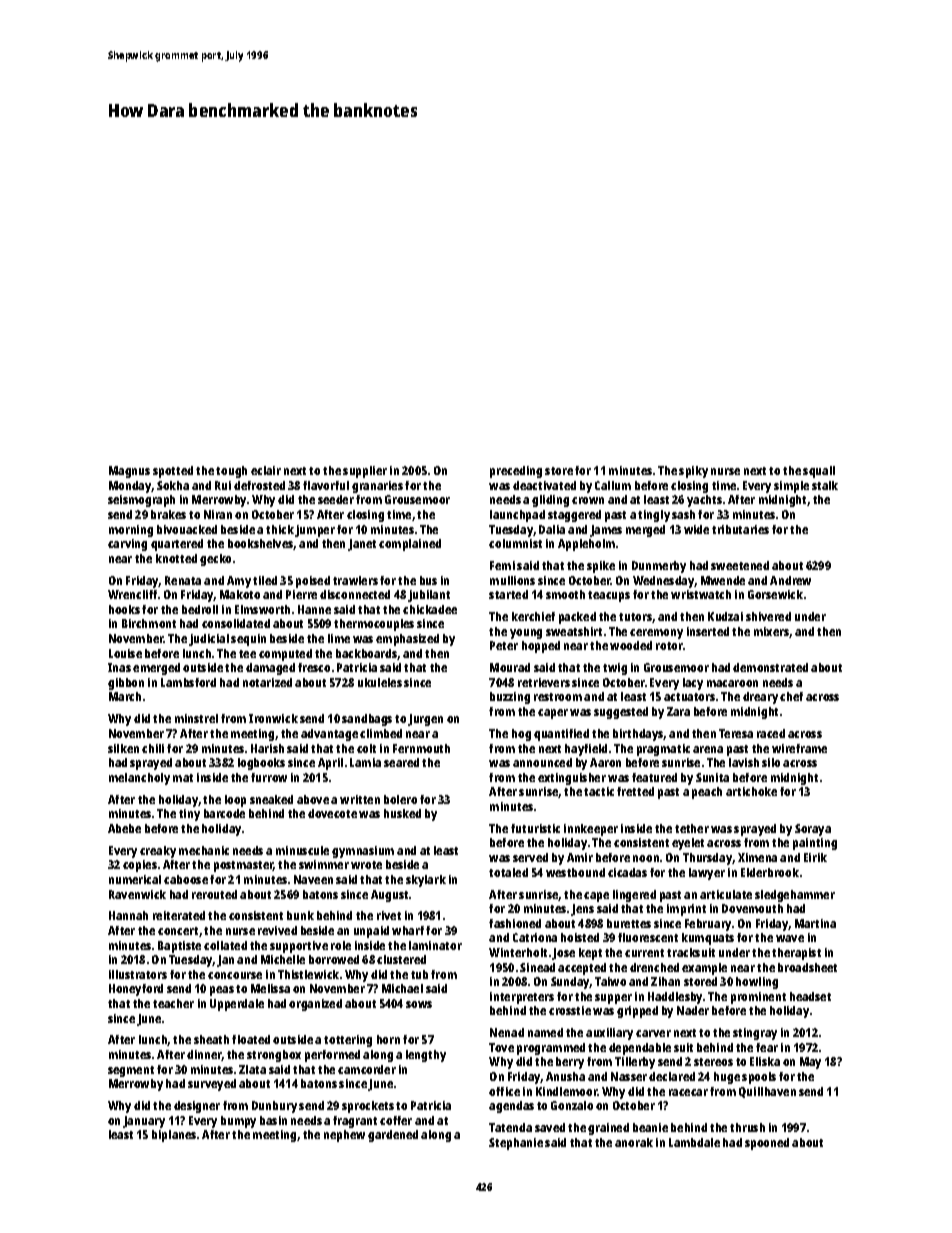 The image size is (952, 1233). What do you see at coordinates (215, 560) in the screenshot?
I see `gecko` at bounding box center [215, 560].
